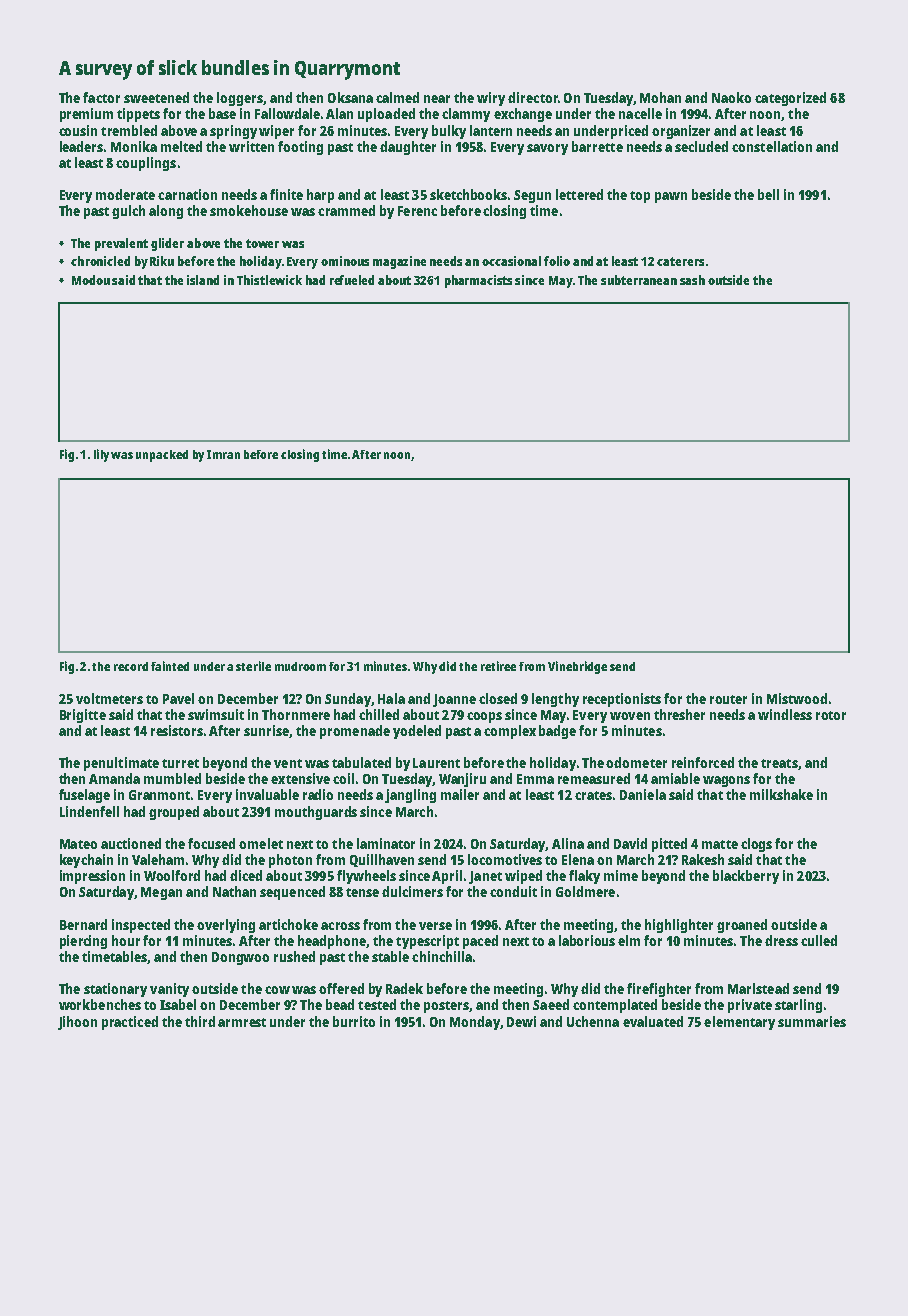 Image resolution: width=908 pixels, height=1316 pixels. Describe the element at coordinates (731, 97) in the page. I see `Naoko` at that location.
